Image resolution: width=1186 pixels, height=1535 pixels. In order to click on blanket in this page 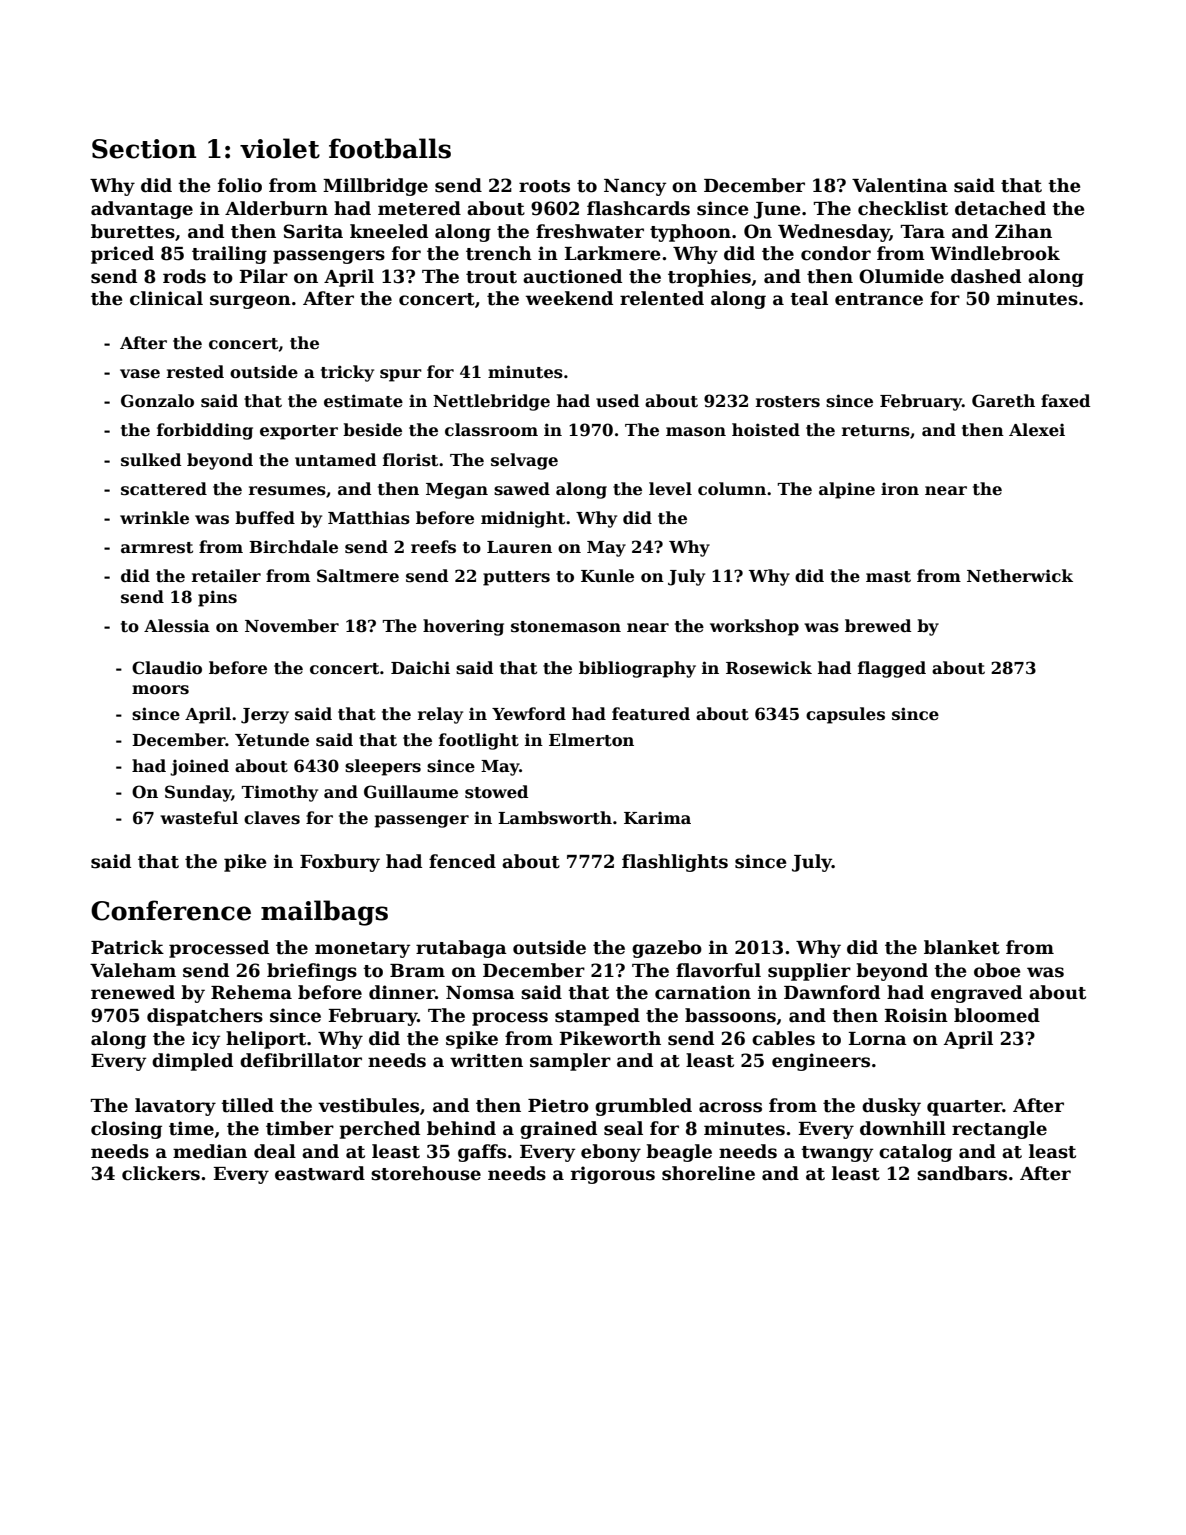, I will do `click(962, 947)`.
